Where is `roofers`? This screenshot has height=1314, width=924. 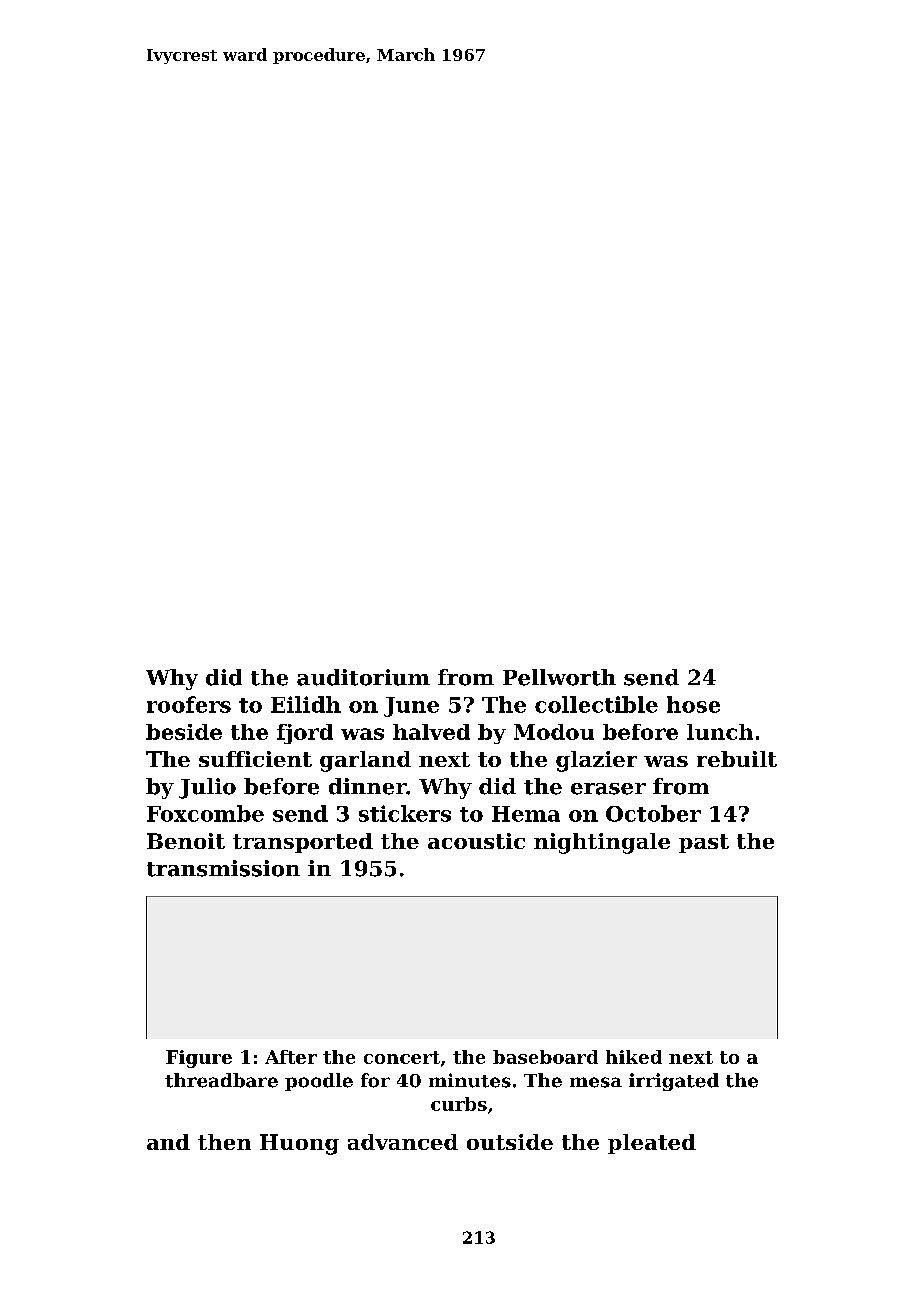 roofers is located at coordinates (189, 704).
